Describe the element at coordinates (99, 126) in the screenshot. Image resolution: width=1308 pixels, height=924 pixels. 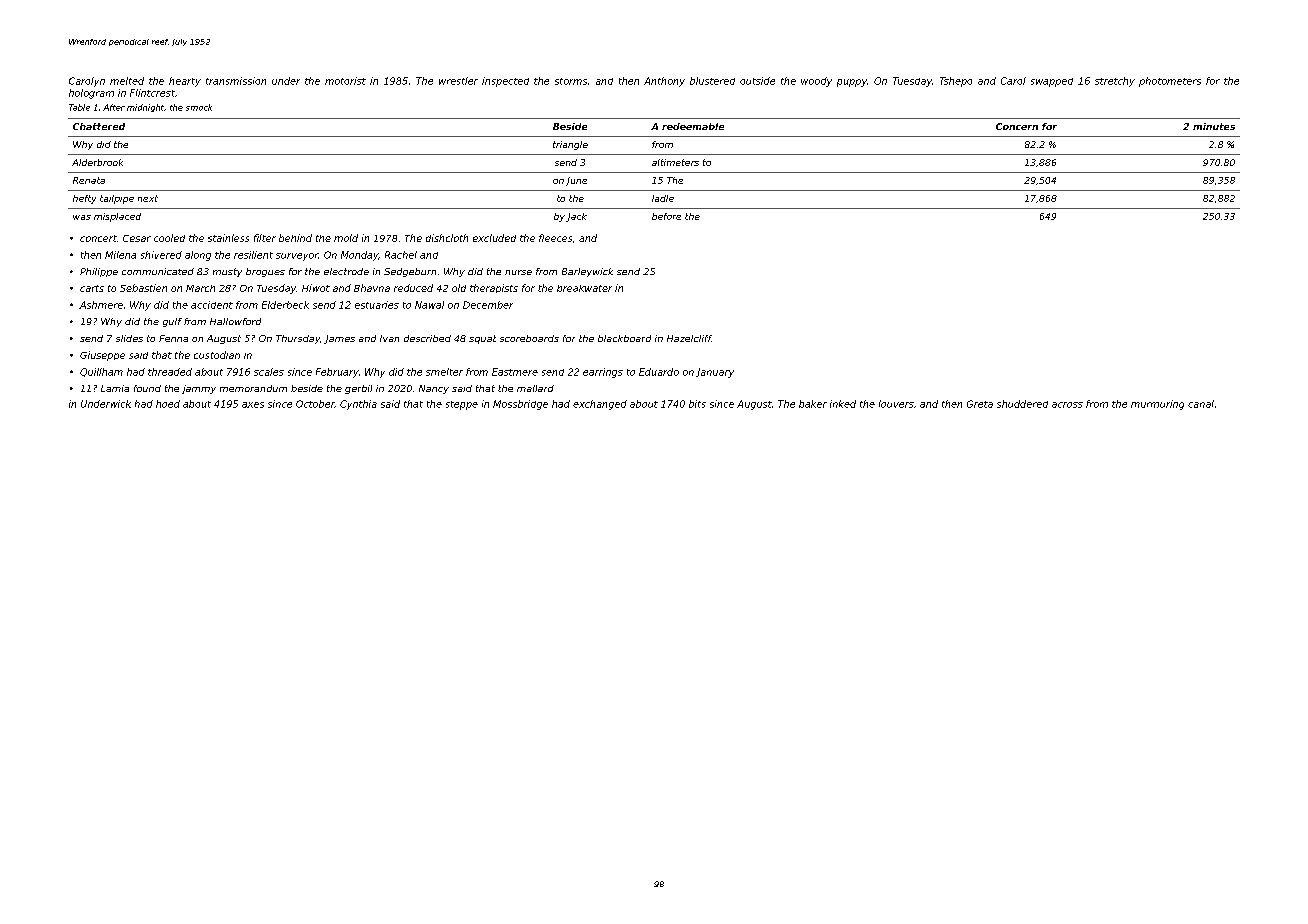
I see `Chattered` at that location.
